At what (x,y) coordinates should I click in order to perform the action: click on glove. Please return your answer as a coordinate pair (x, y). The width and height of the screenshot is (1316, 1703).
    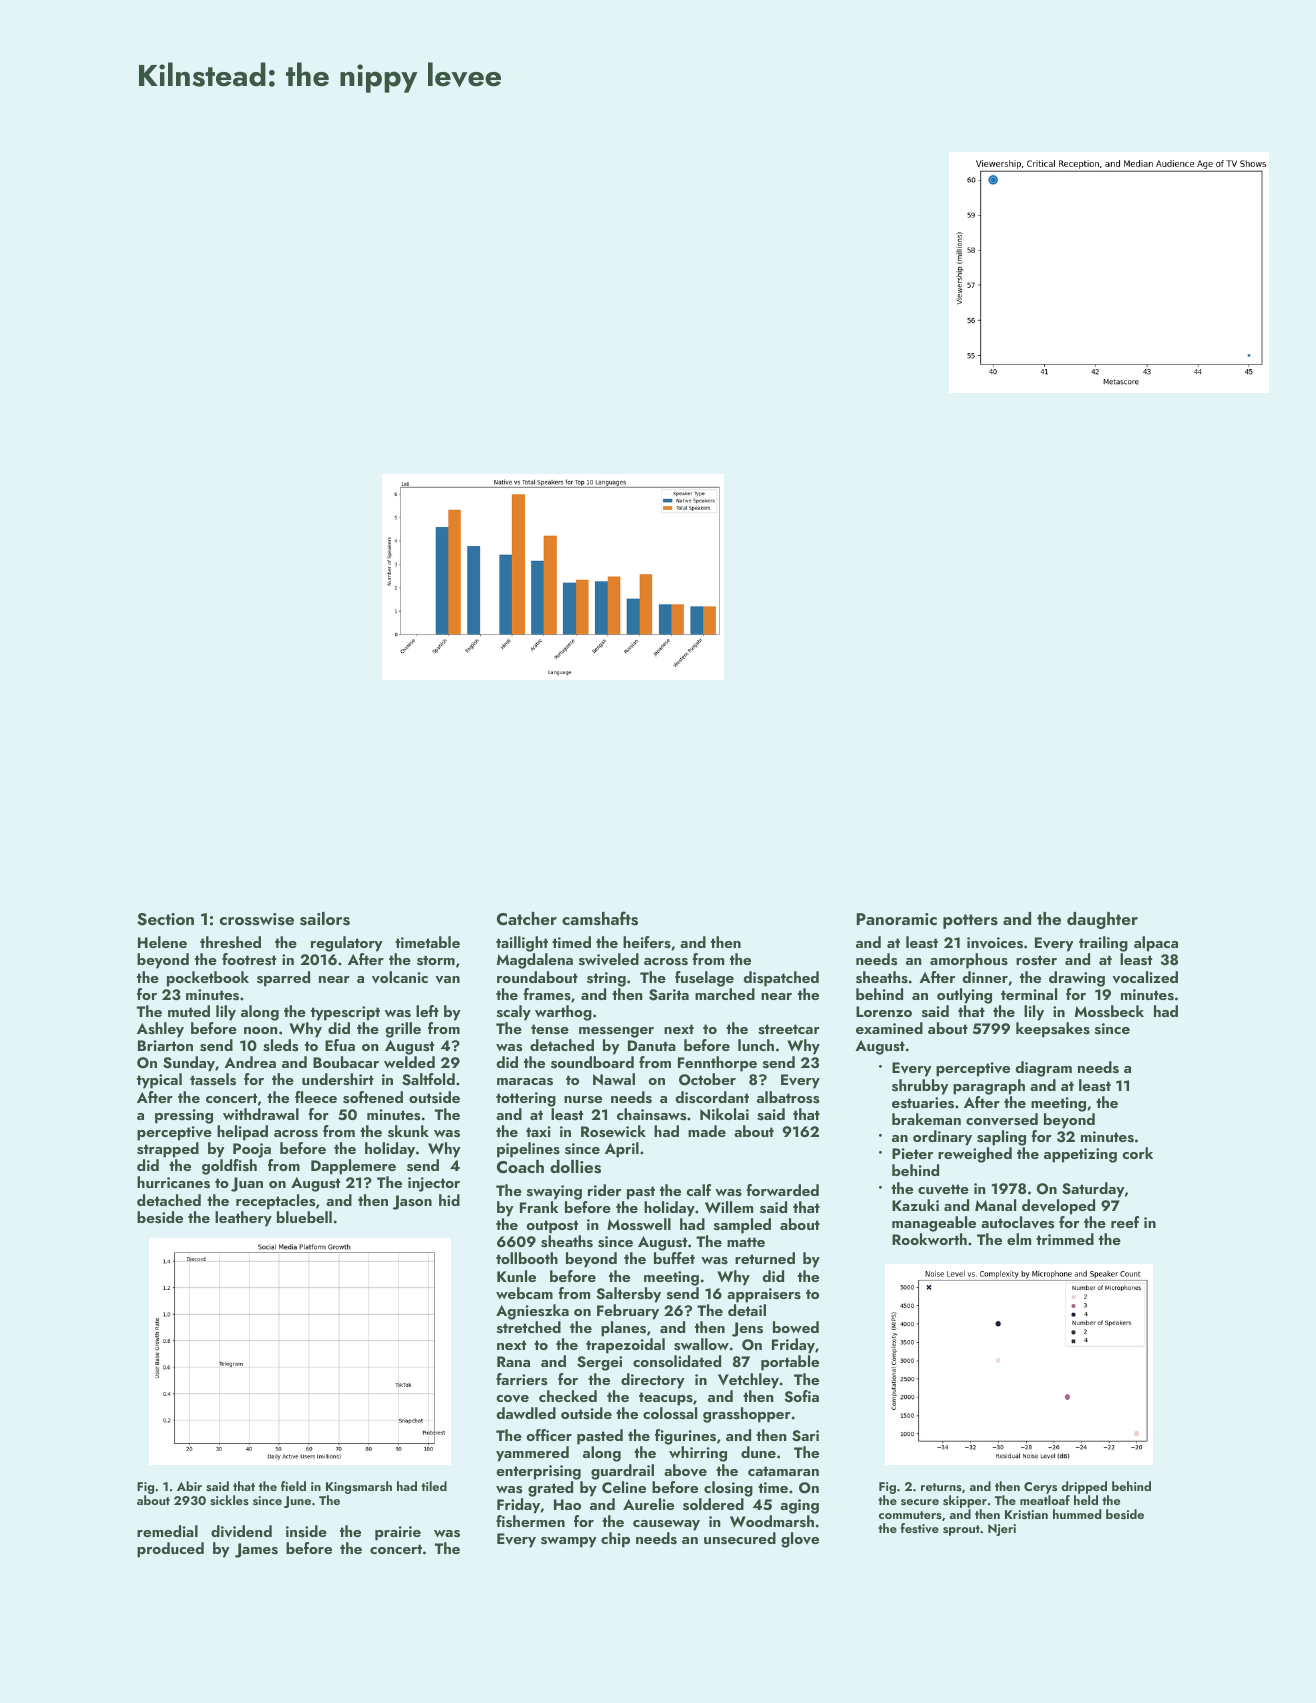
    Looking at the image, I should click on (800, 1540).
